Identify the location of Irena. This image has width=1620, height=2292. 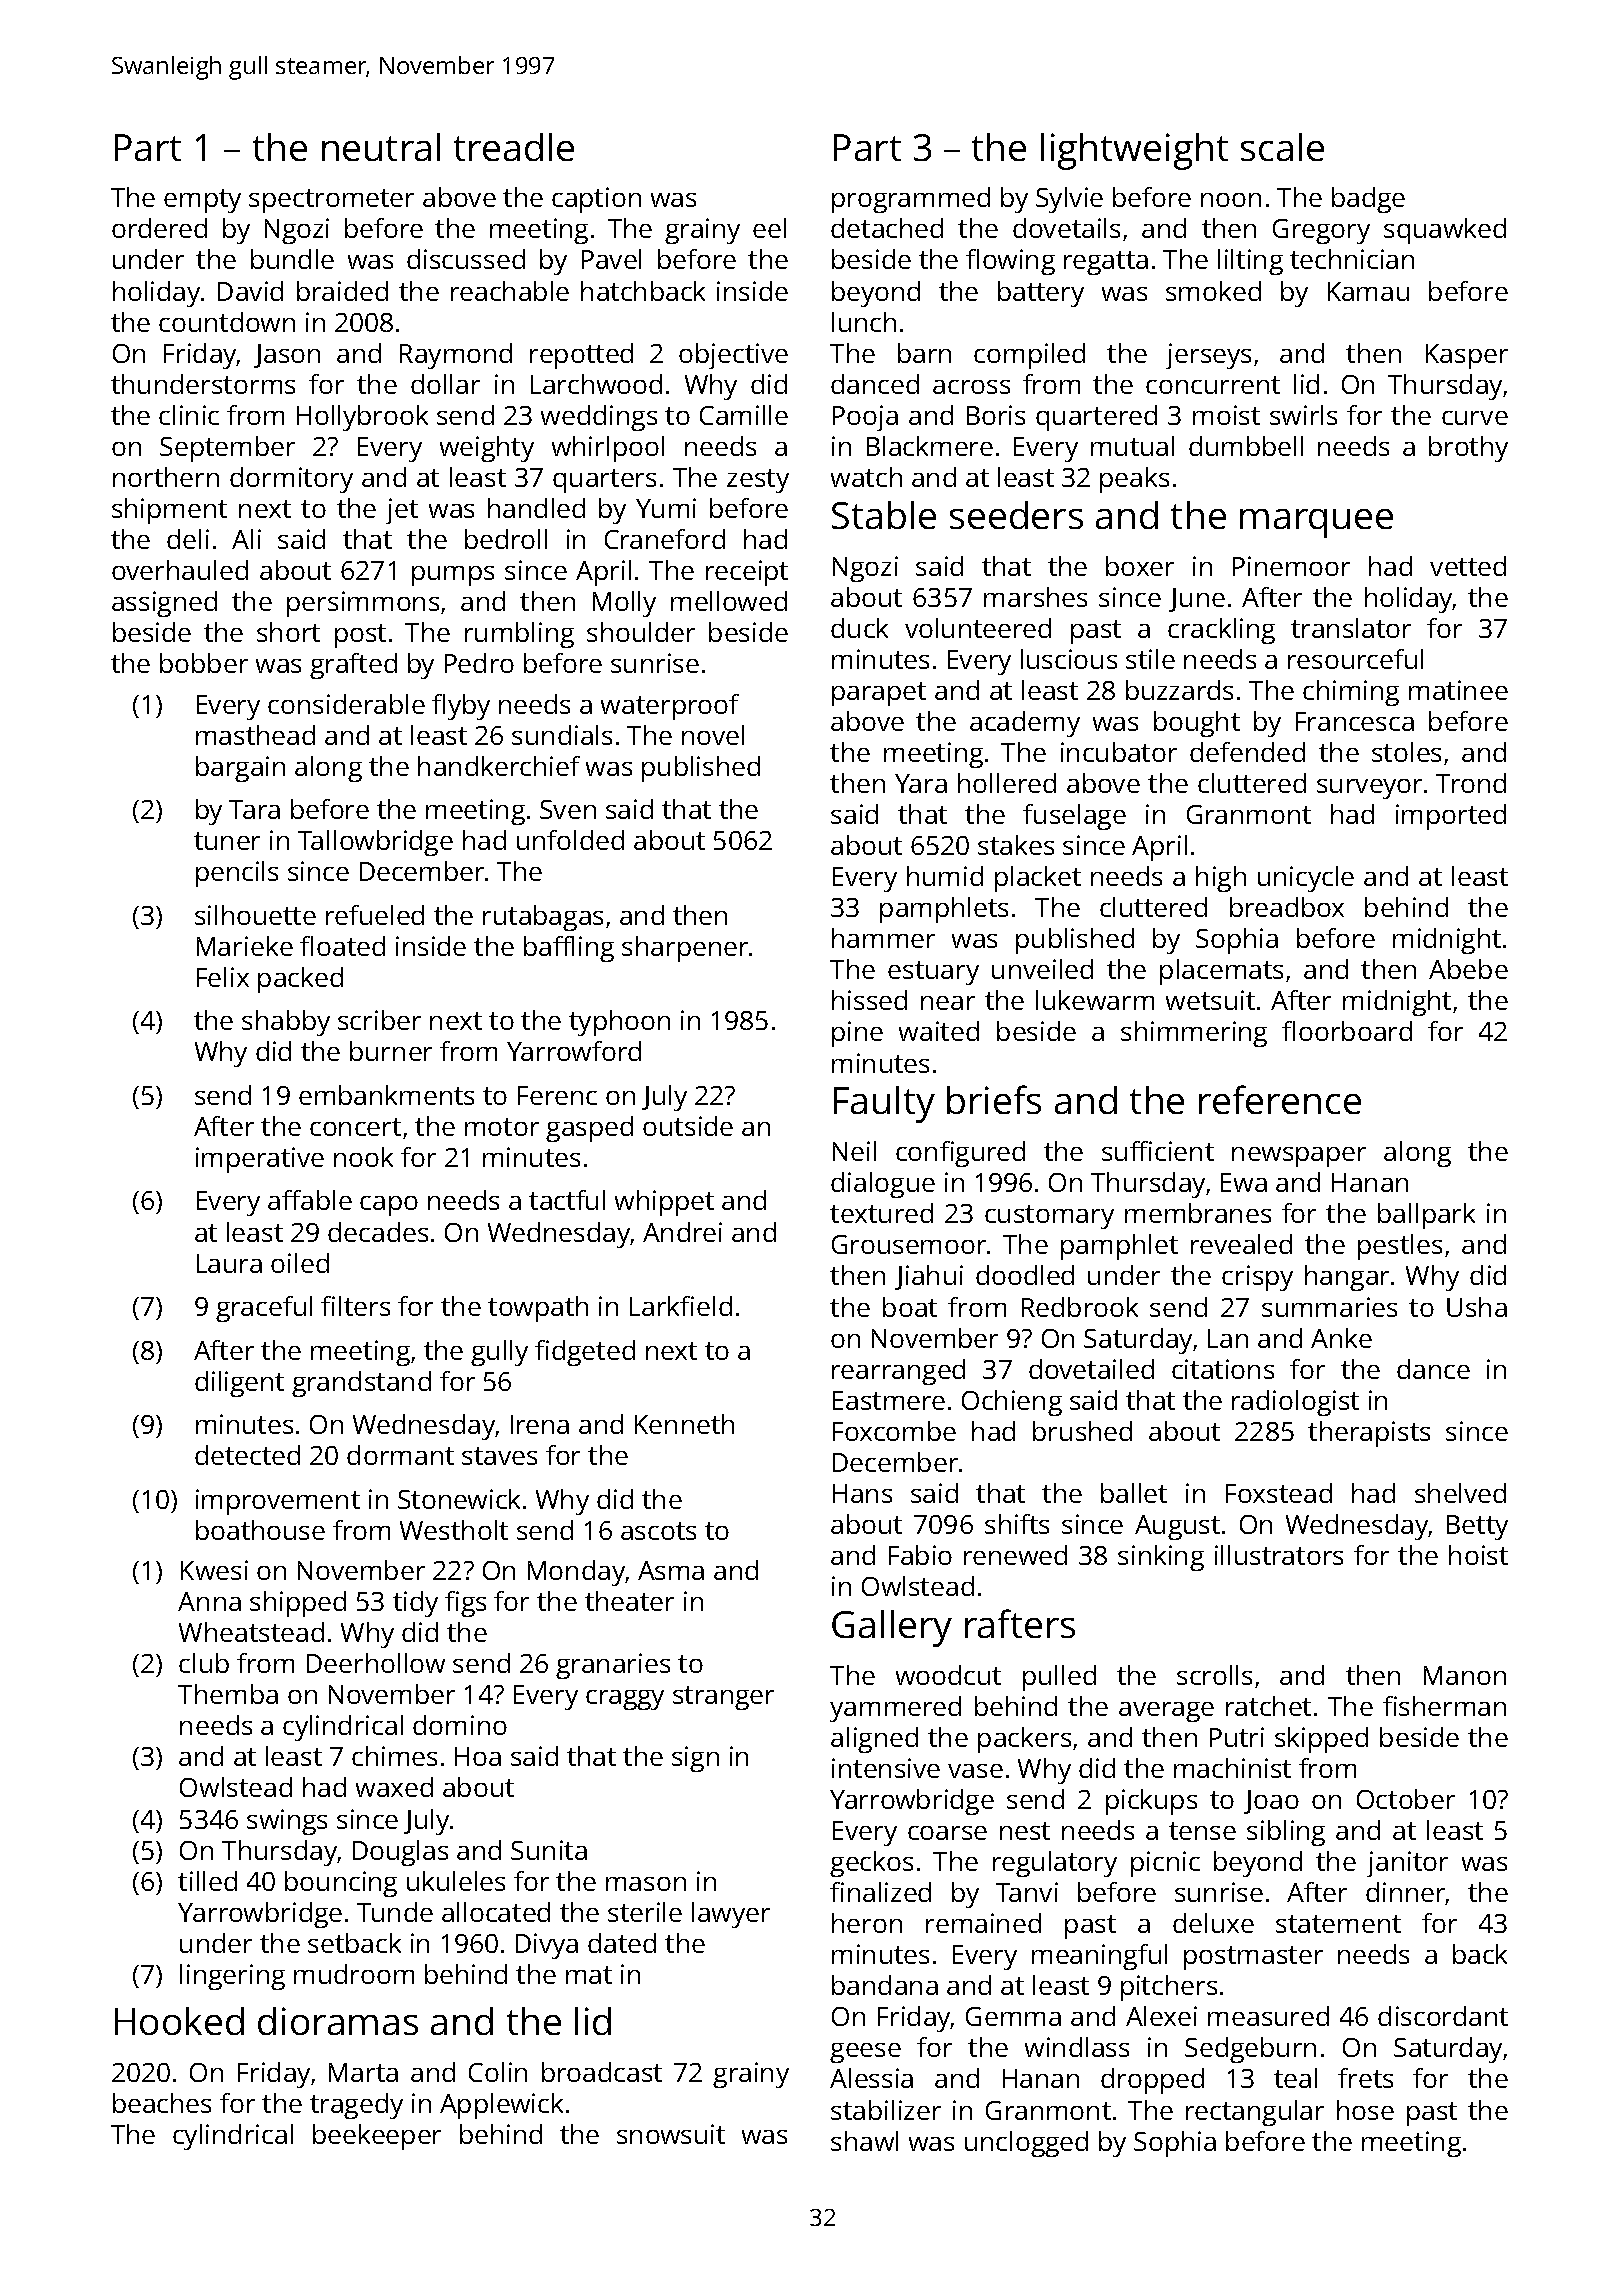
(540, 1424).
